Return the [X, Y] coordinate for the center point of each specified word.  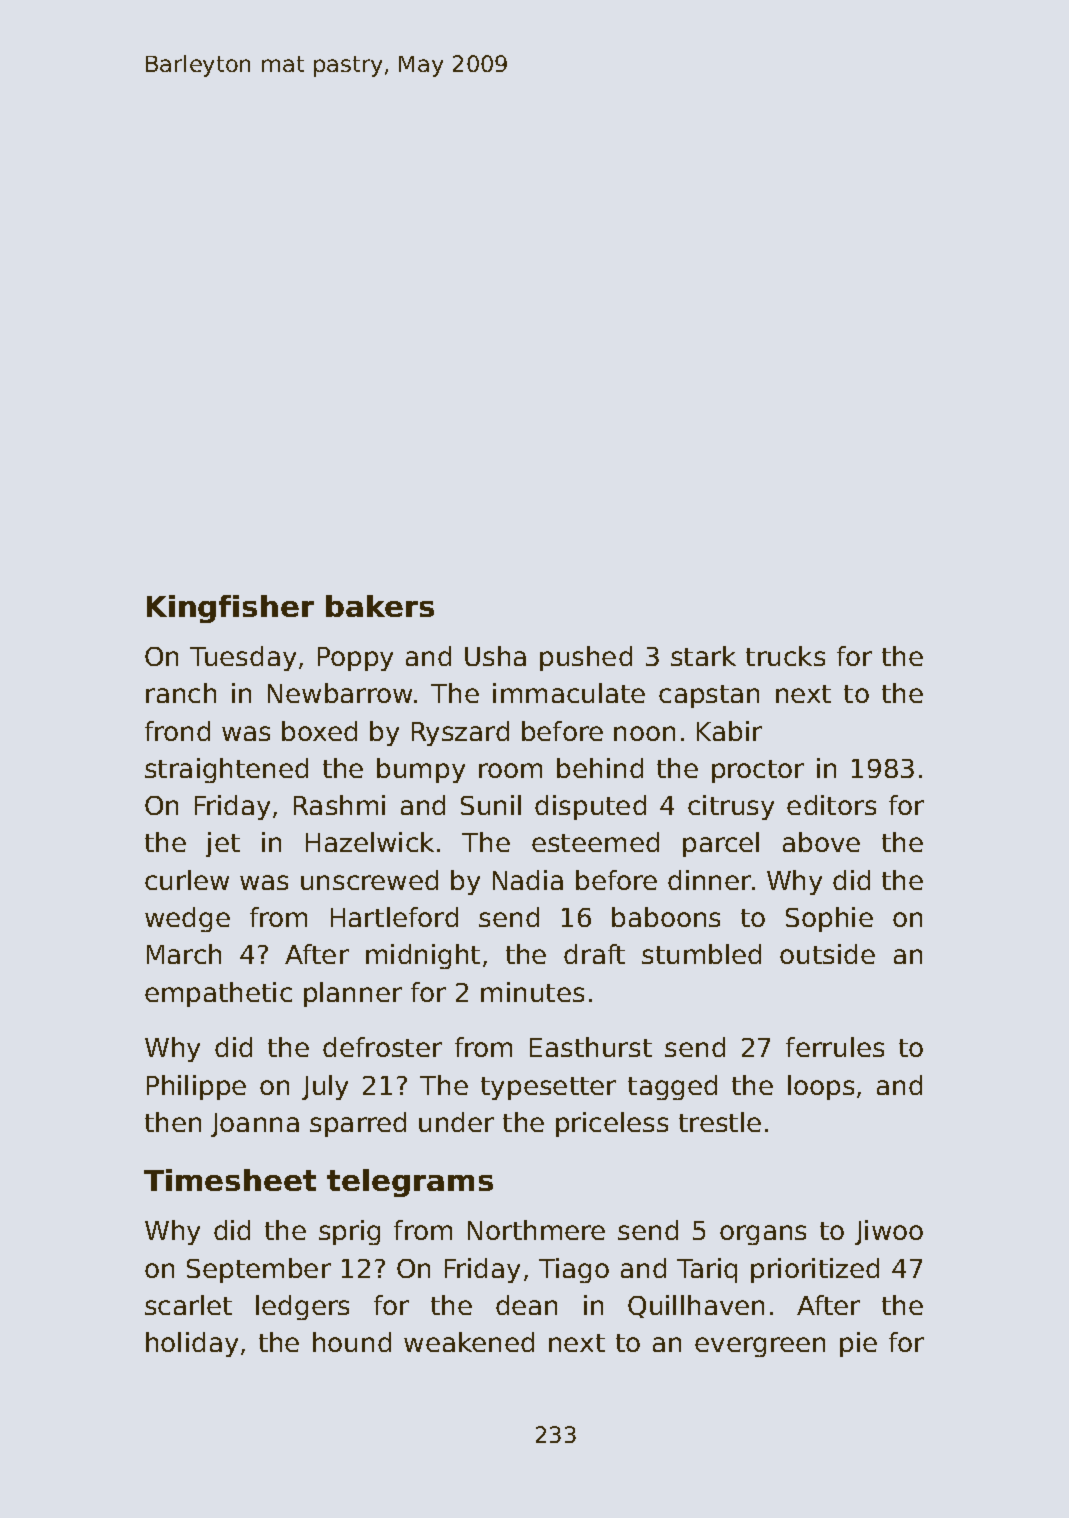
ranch [181, 693]
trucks [785, 656]
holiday [192, 1344]
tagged [672, 1087]
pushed [586, 658]
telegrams [410, 1183]
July [325, 1087]
